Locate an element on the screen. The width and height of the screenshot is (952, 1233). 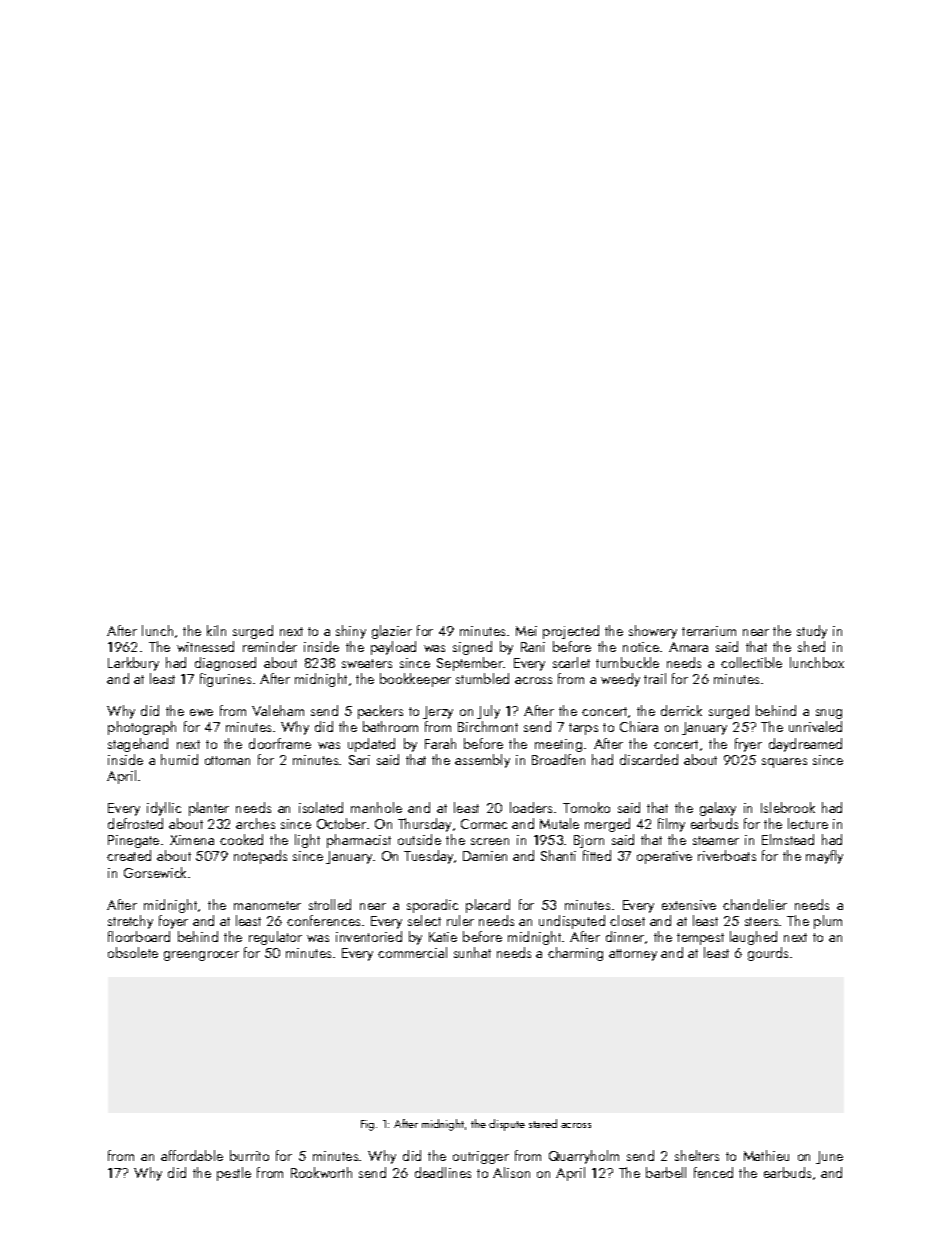
light is located at coordinates (307, 841).
